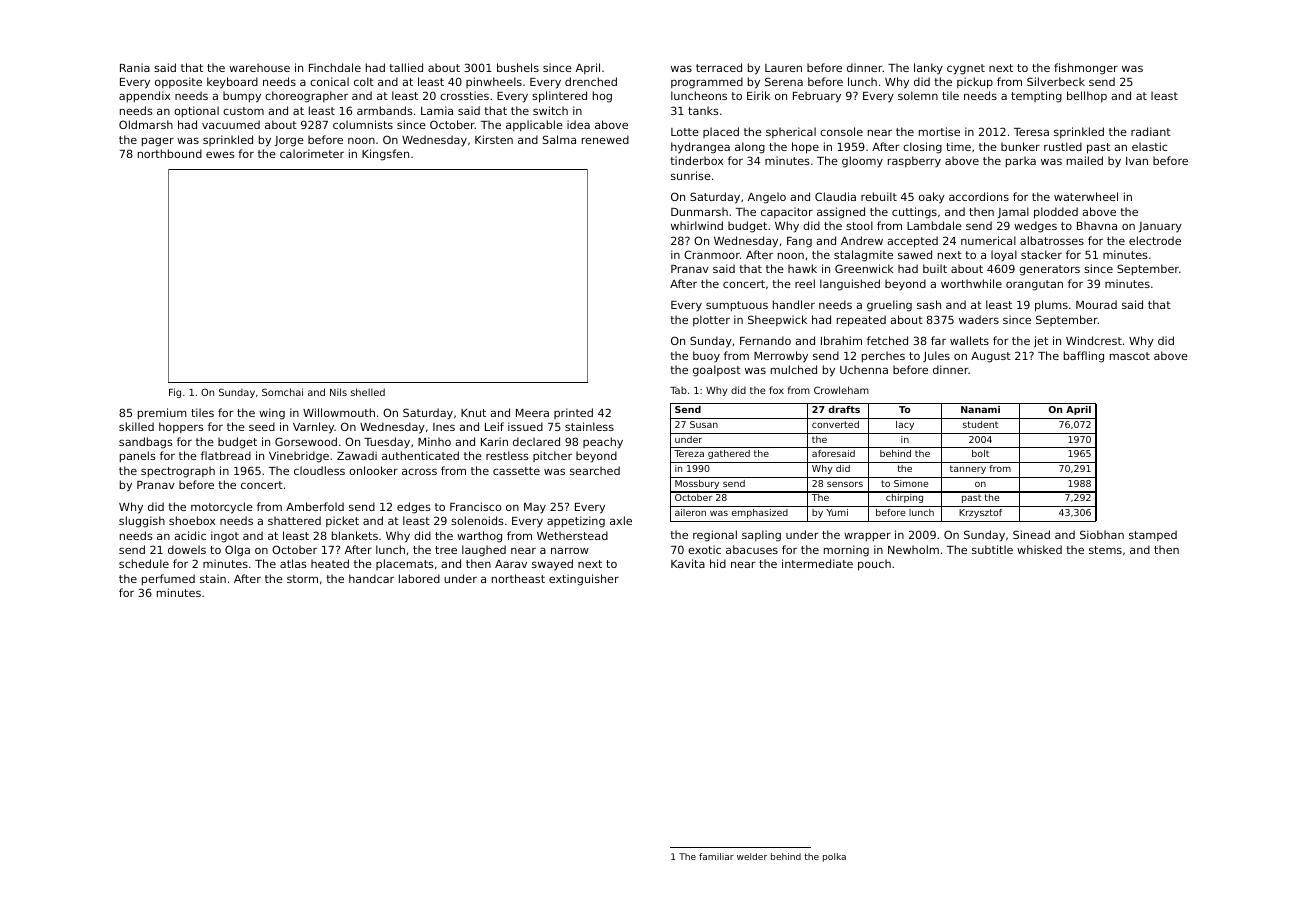 The width and height of the screenshot is (1308, 924). Describe the element at coordinates (1086, 69) in the screenshot. I see `fishmonger` at that location.
